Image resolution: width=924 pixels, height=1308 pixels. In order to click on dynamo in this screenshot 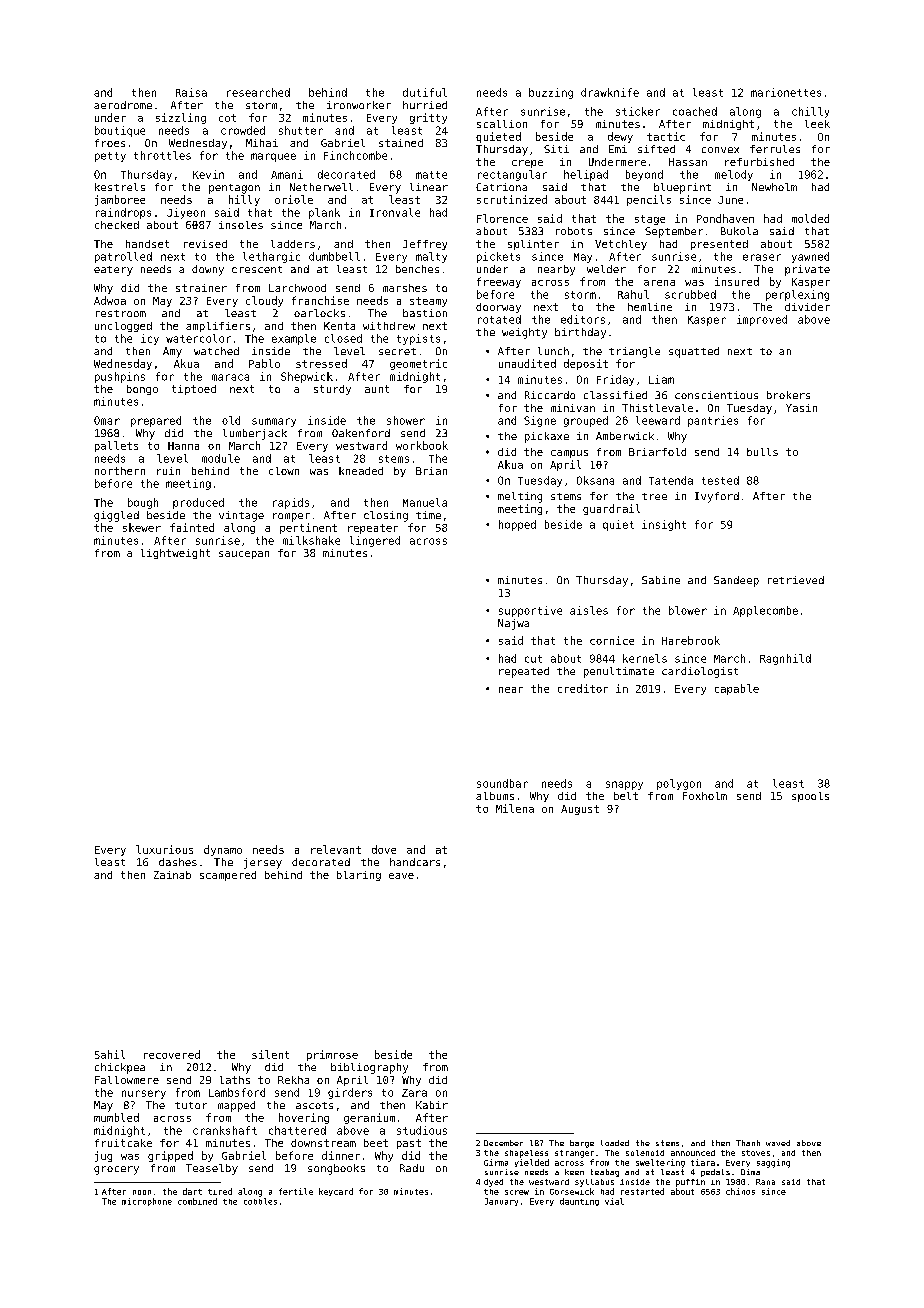, I will do `click(223, 850)`.
